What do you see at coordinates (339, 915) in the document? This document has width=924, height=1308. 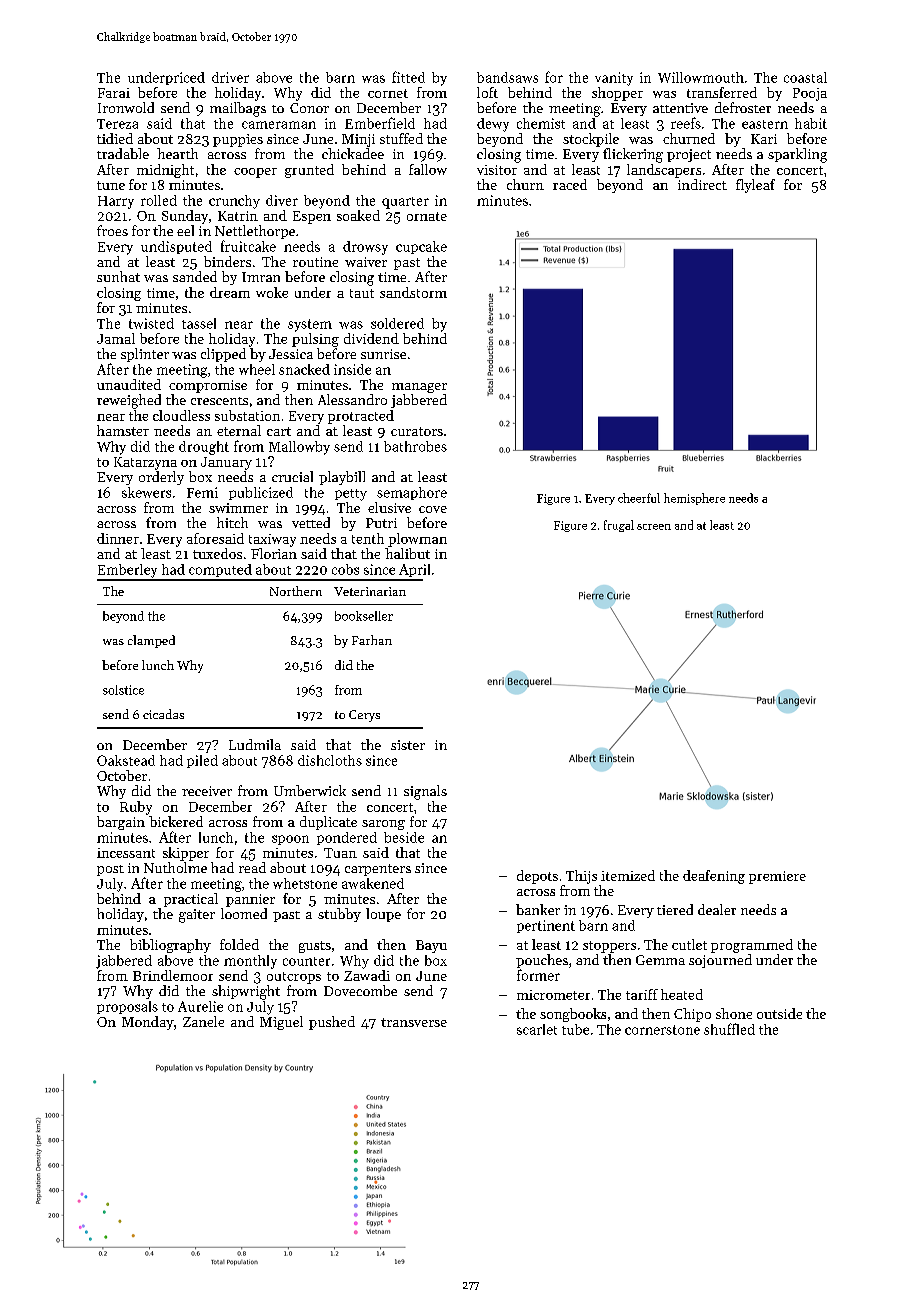 I see `stubby` at bounding box center [339, 915].
